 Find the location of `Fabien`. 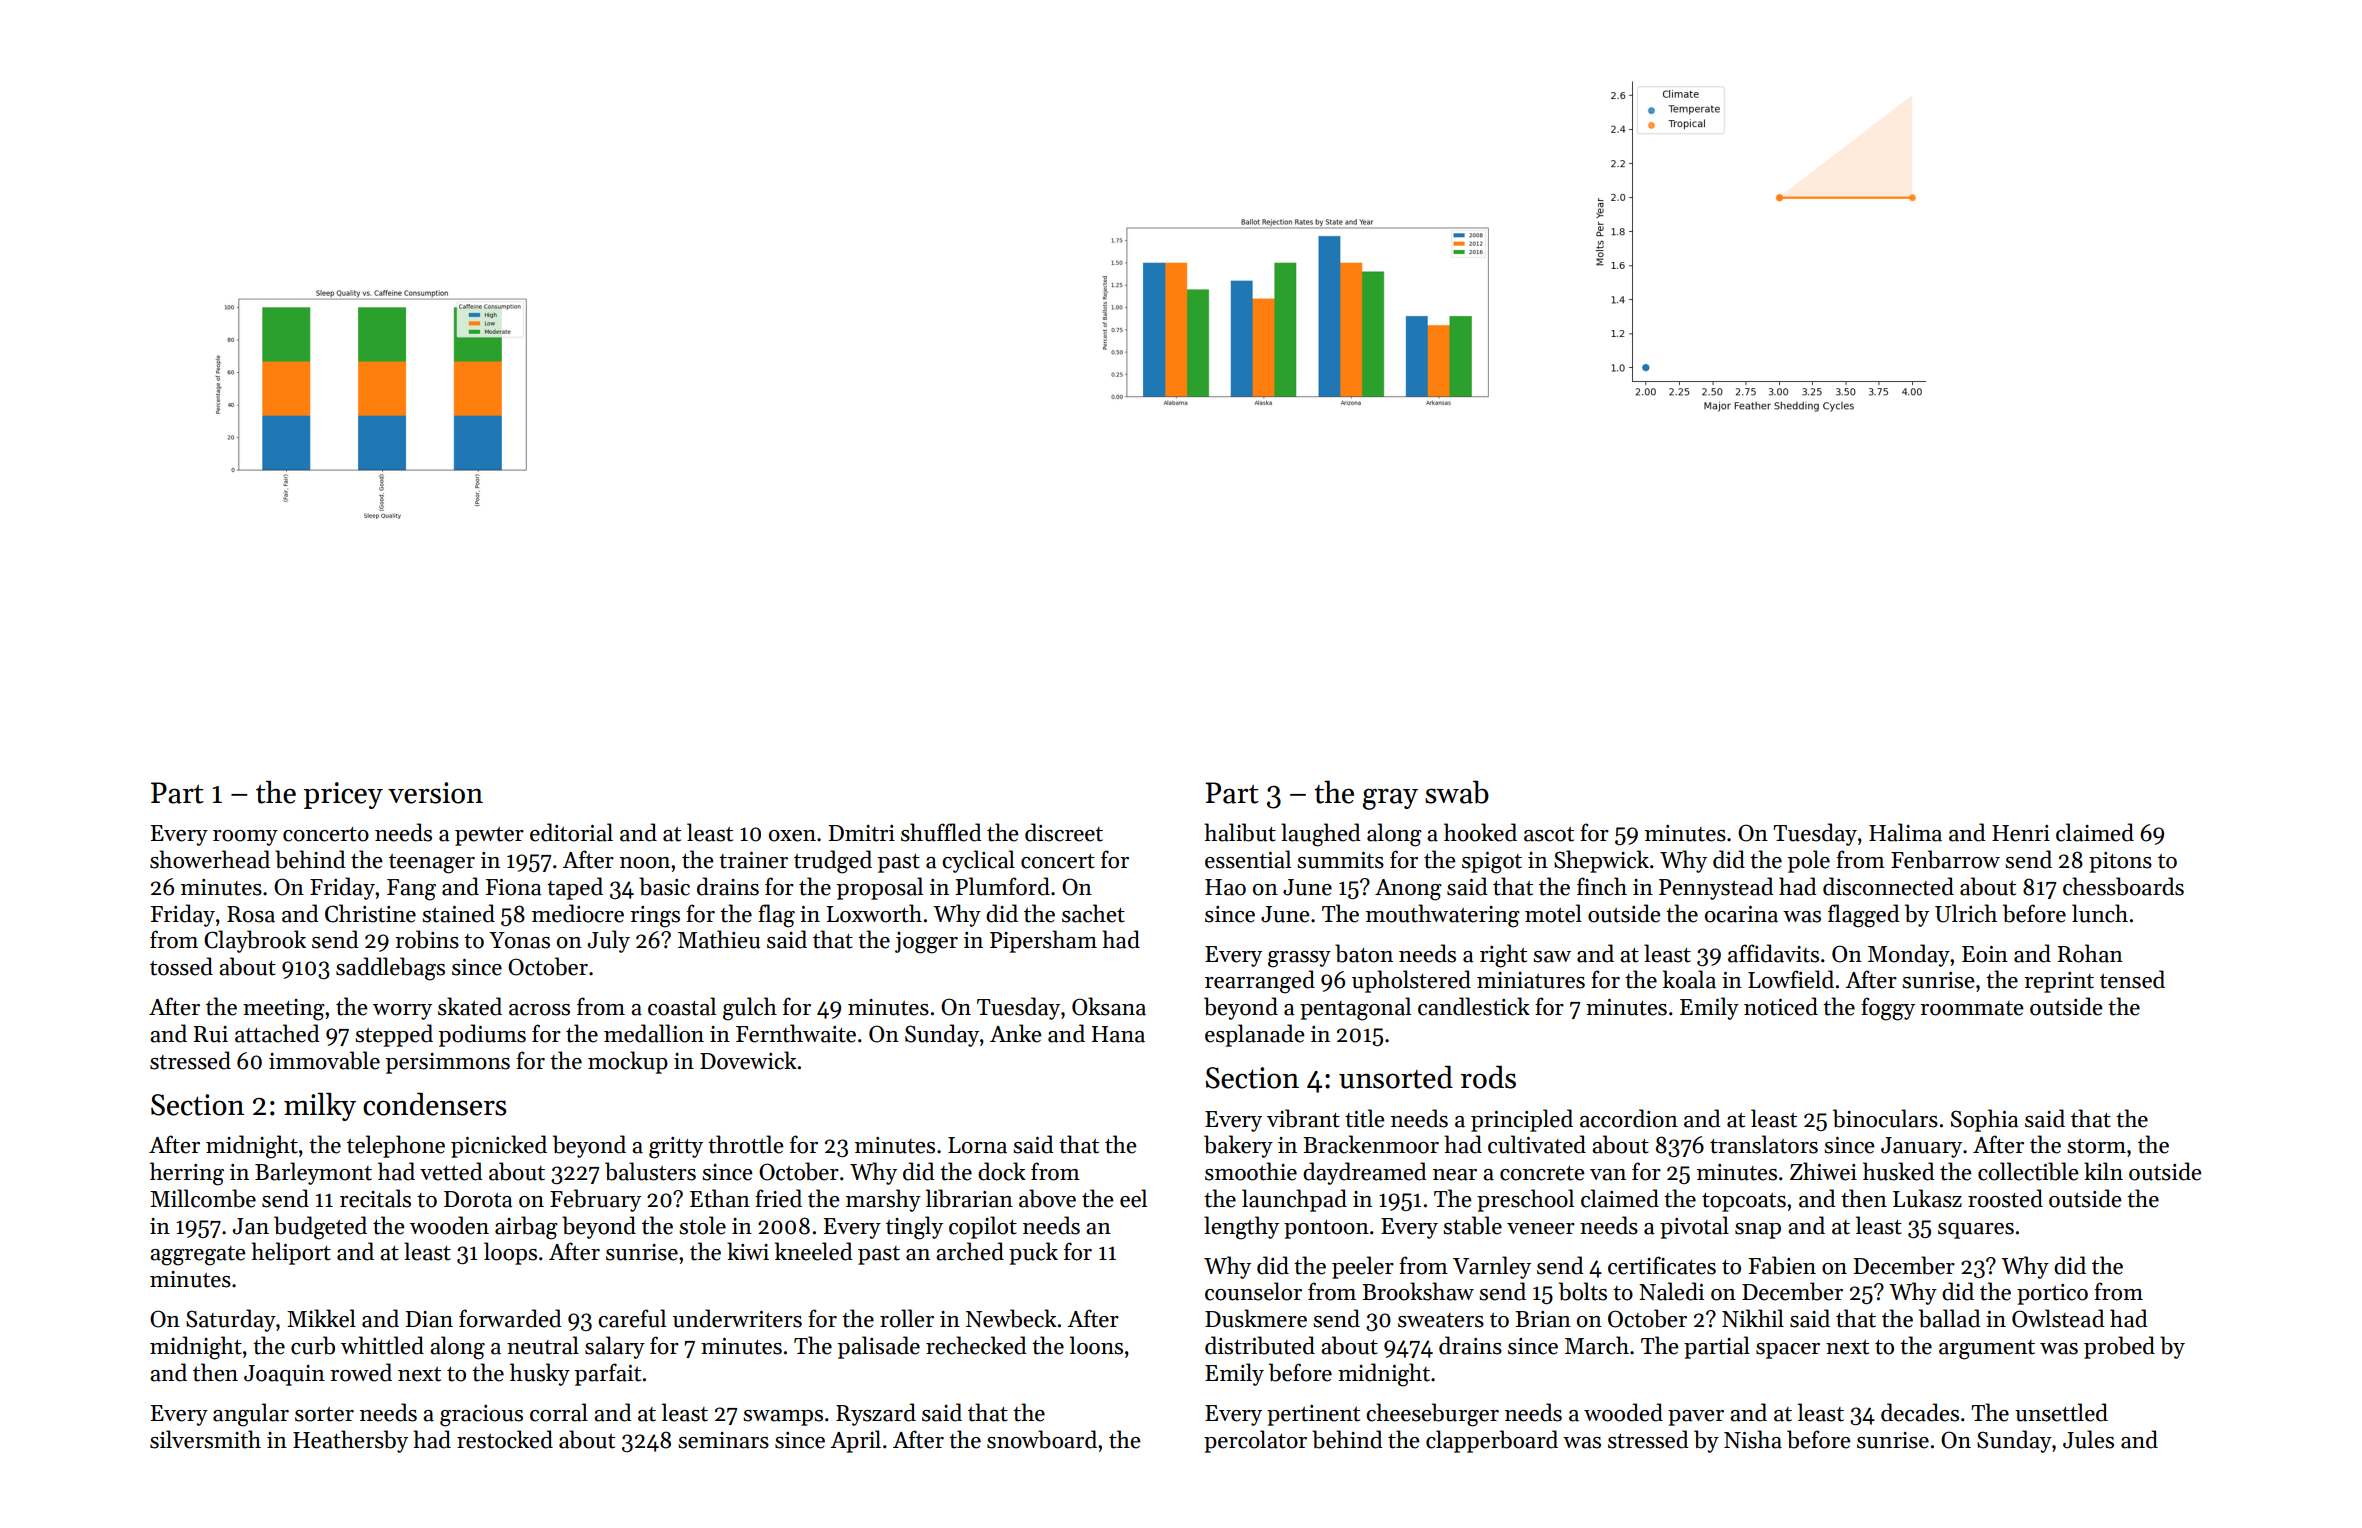

Fabien is located at coordinates (1782, 1265).
